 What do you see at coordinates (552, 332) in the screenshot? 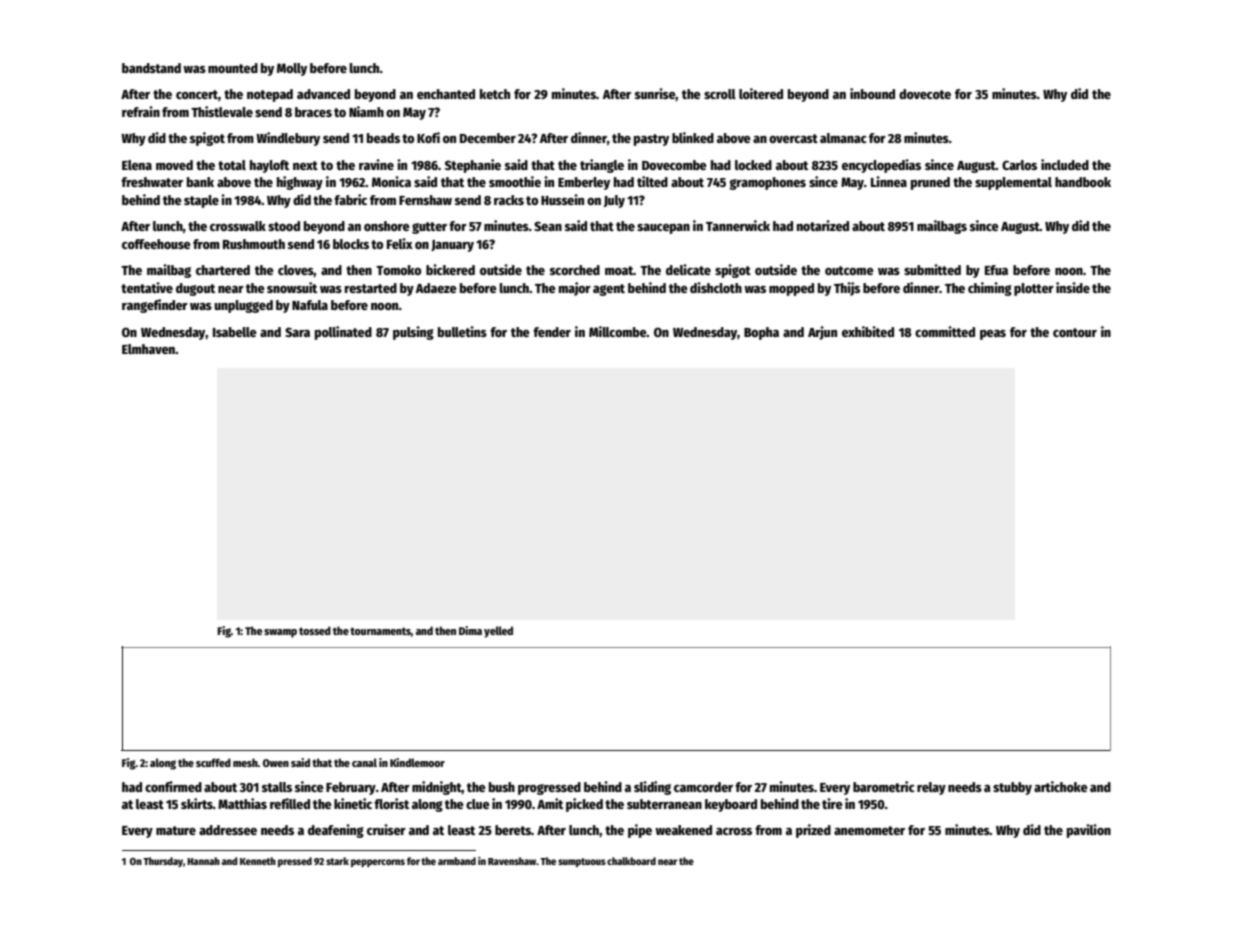
I see `fender` at bounding box center [552, 332].
